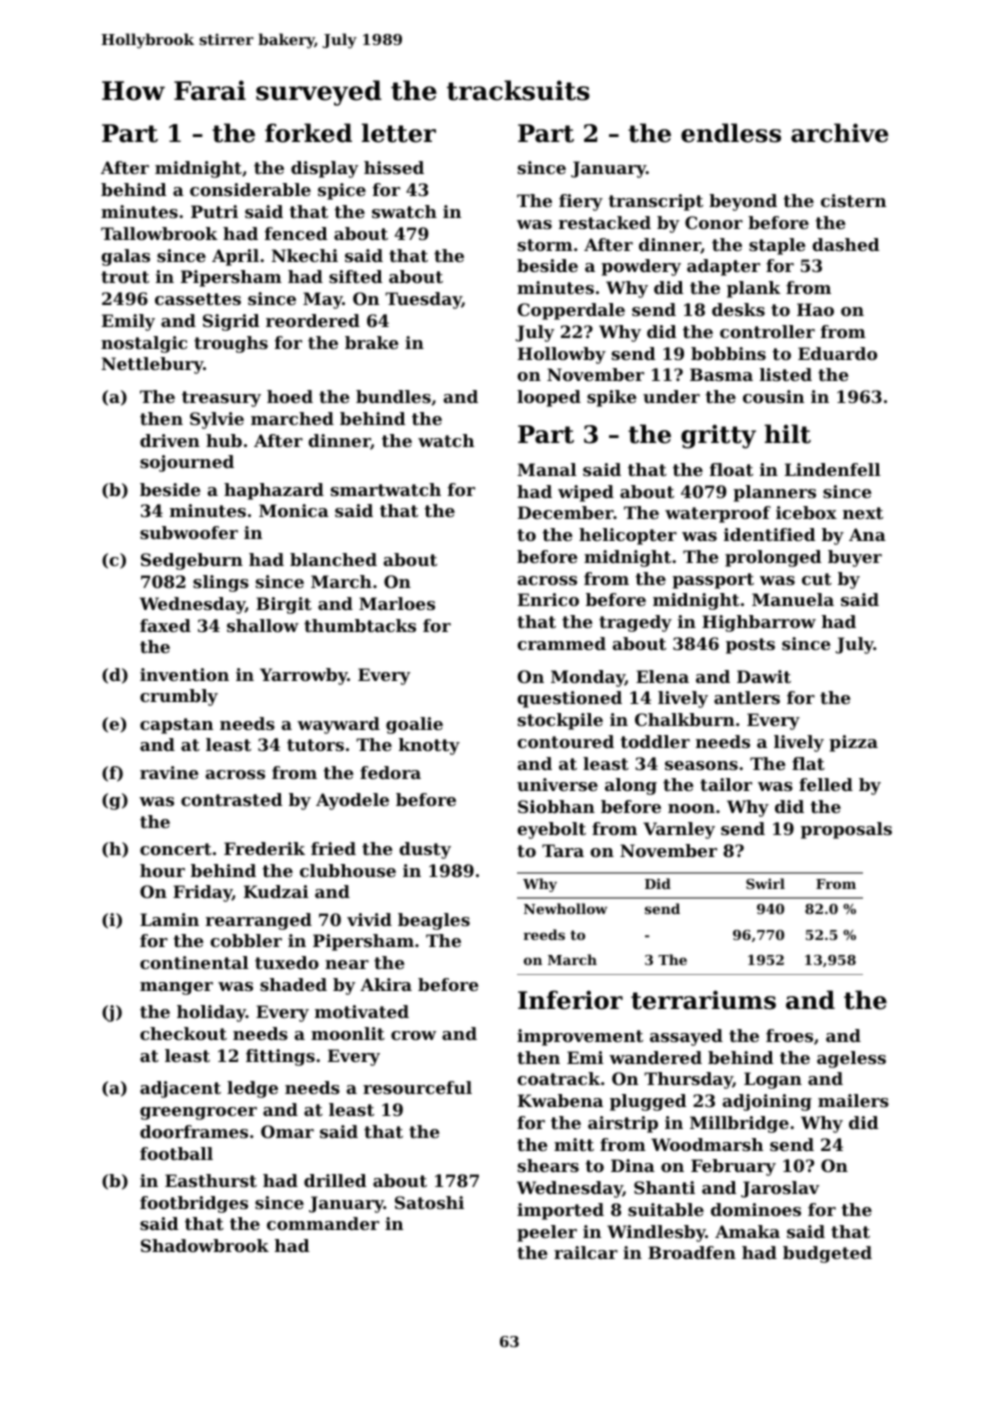 The image size is (998, 1418). Describe the element at coordinates (565, 741) in the screenshot. I see `contoured` at that location.
